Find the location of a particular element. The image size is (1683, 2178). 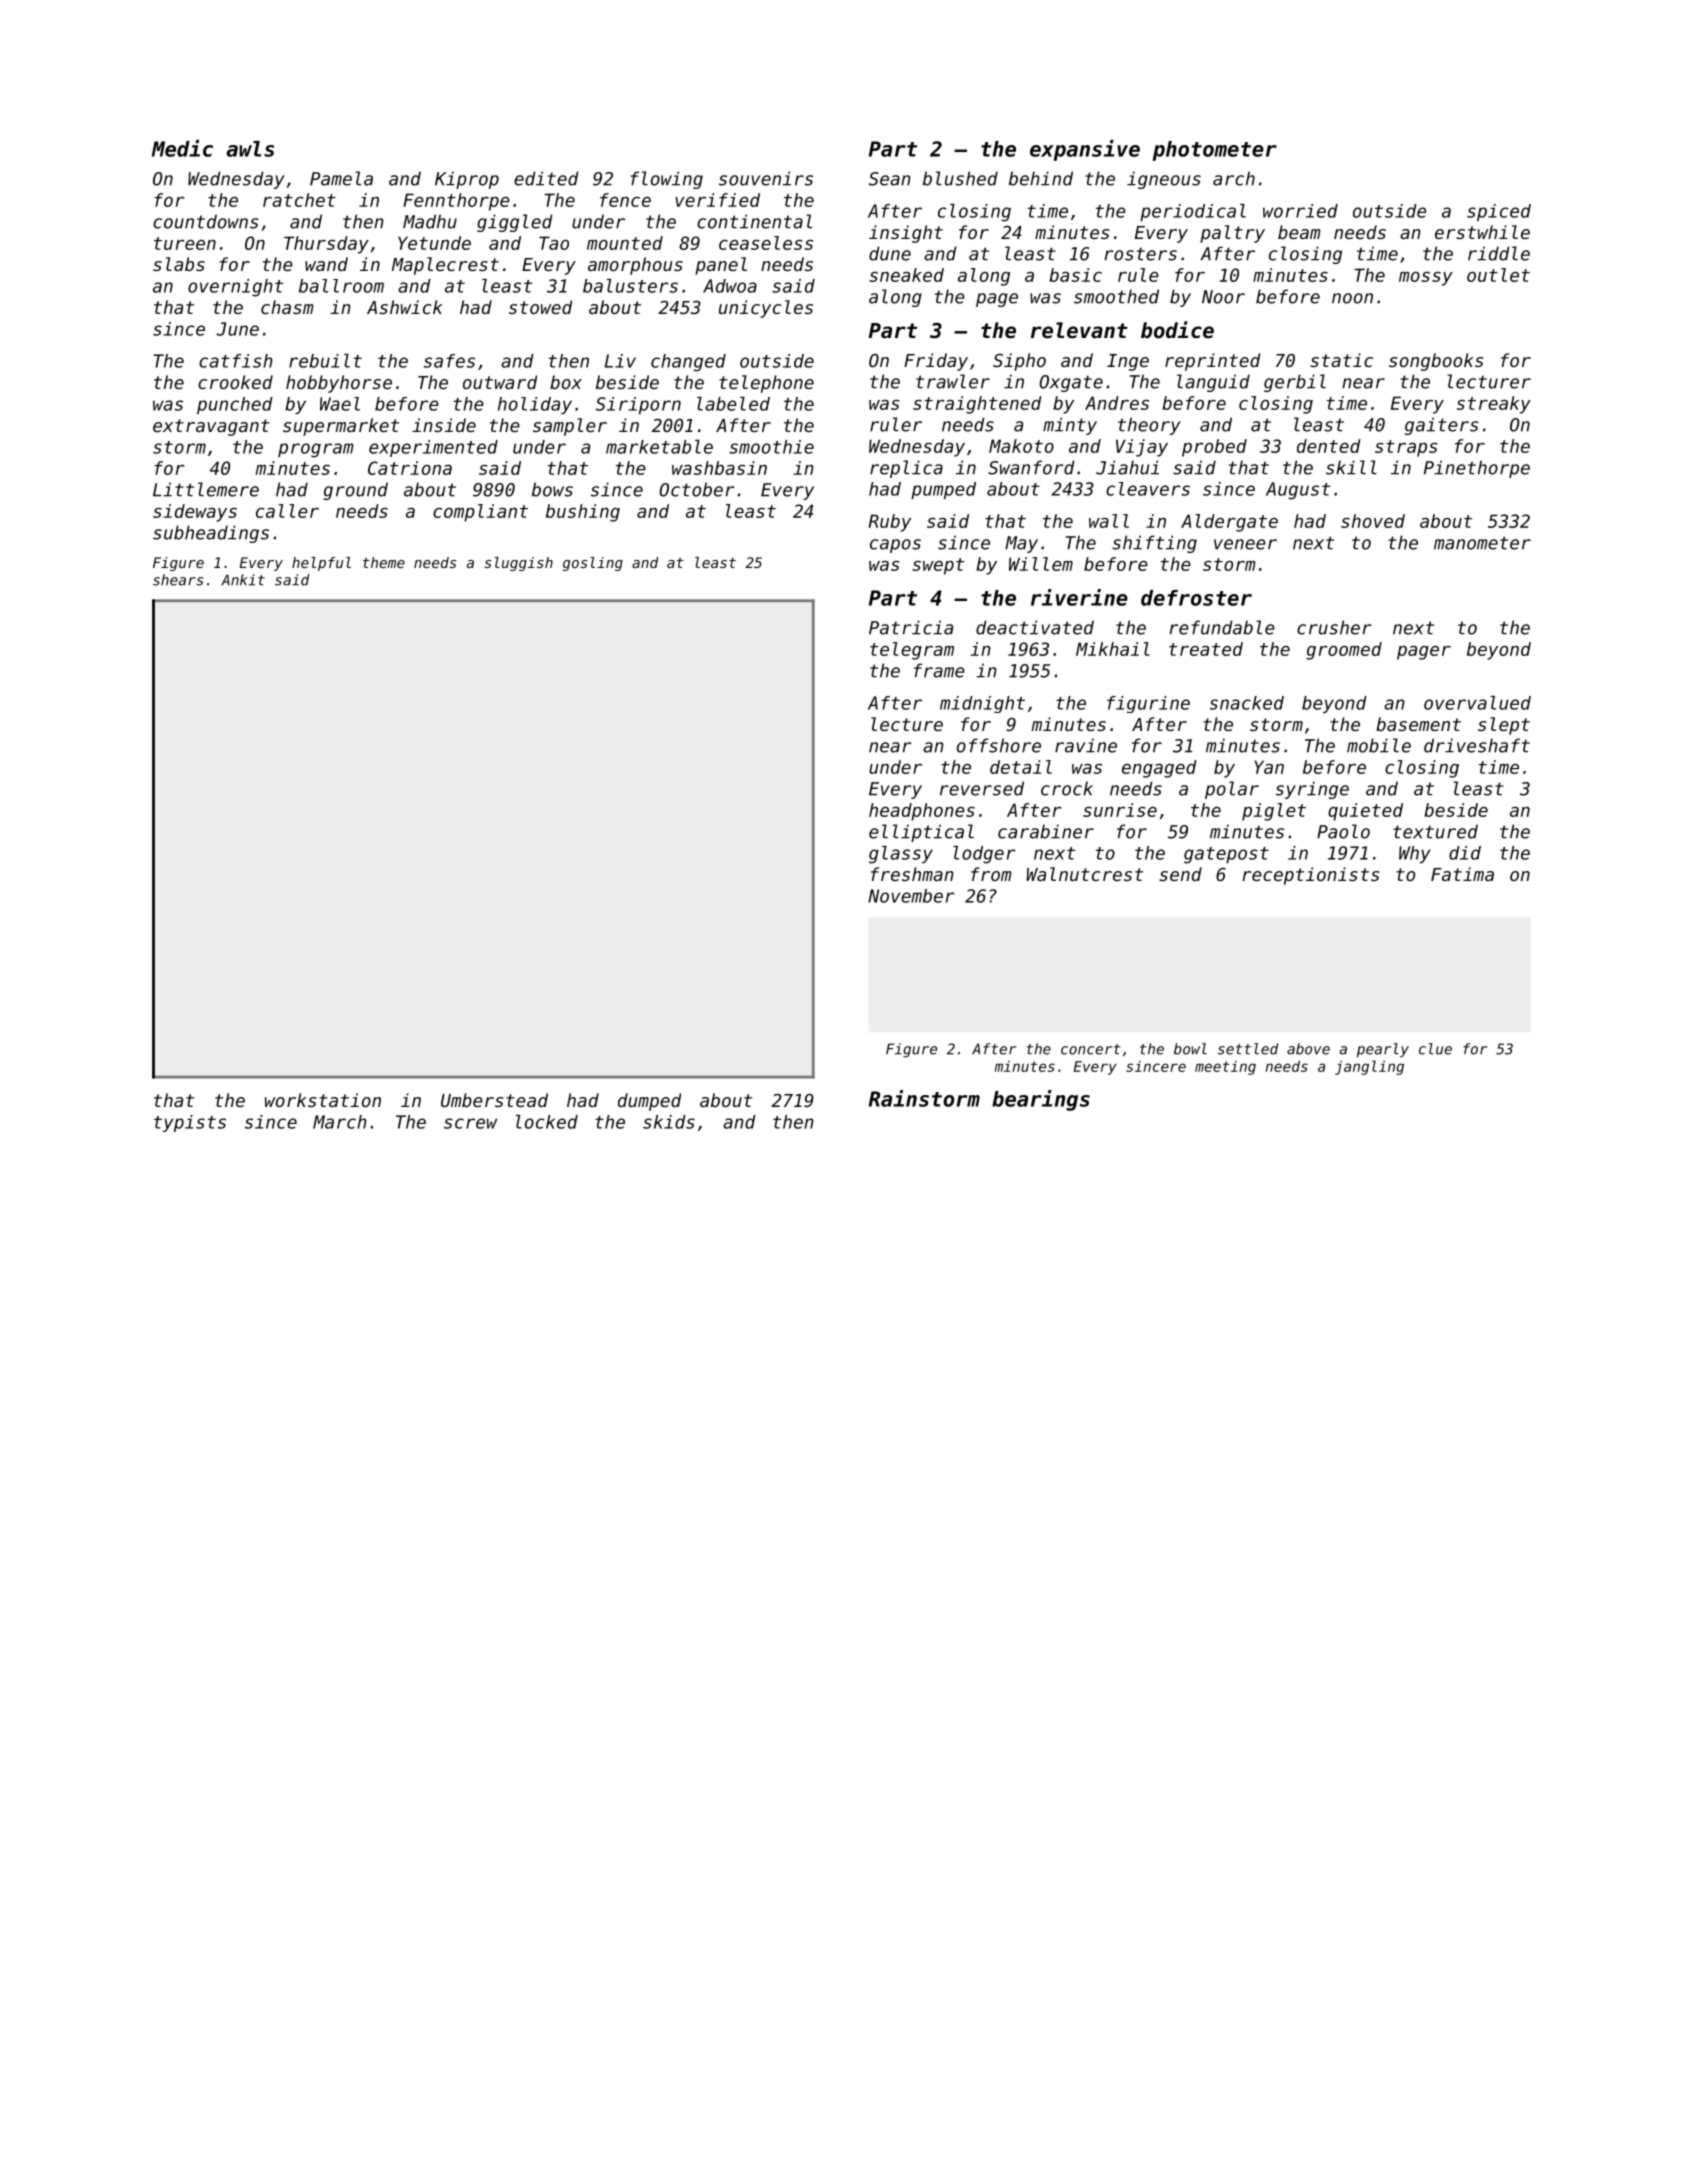

stowed is located at coordinates (540, 307).
